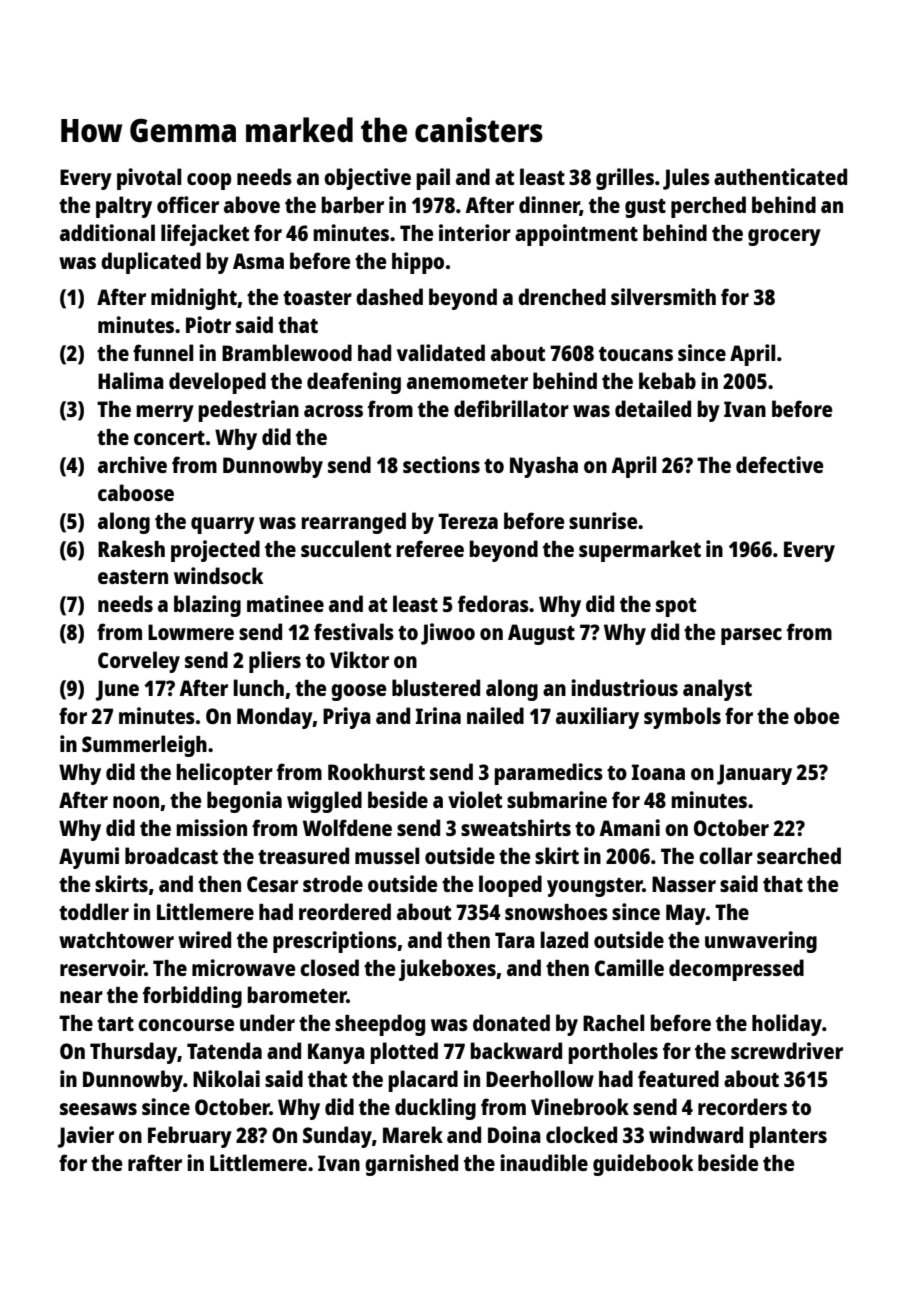  What do you see at coordinates (682, 718) in the page?
I see `symbols` at bounding box center [682, 718].
